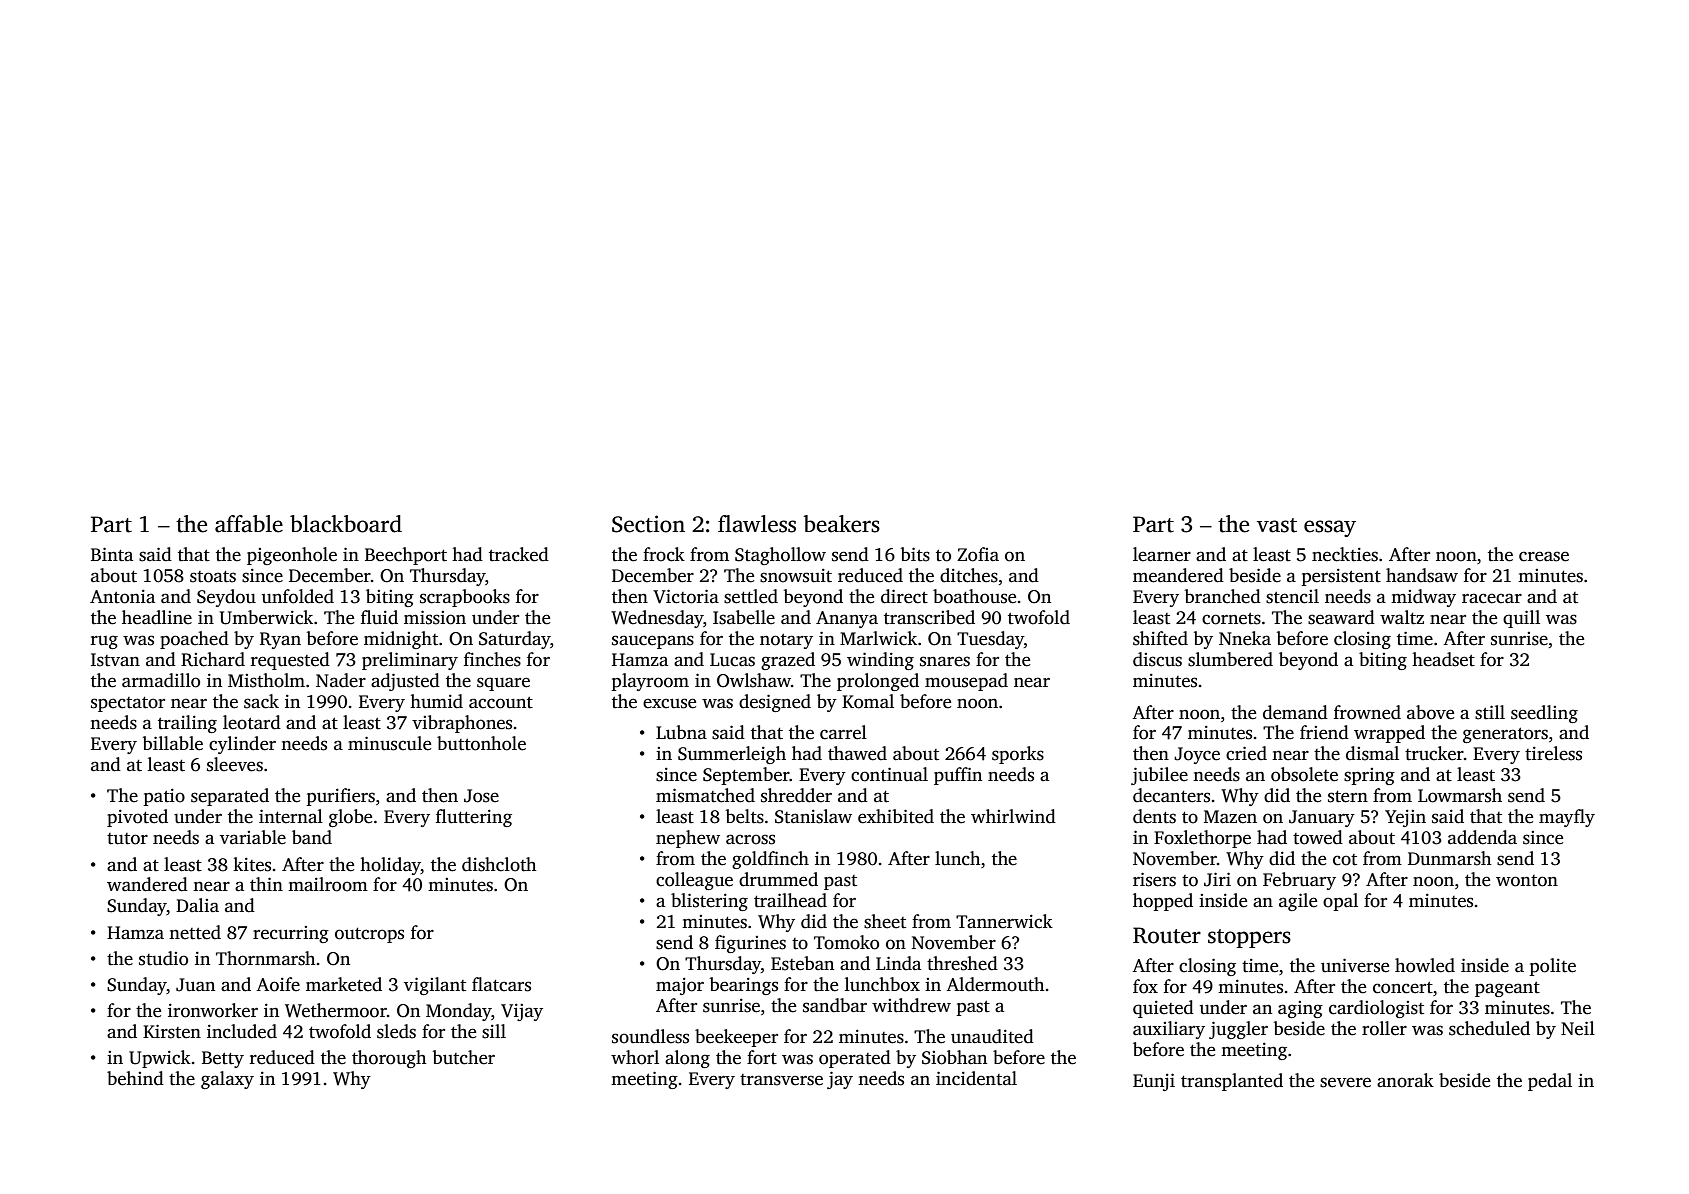 This screenshot has height=1194, width=1689. What do you see at coordinates (1544, 556) in the screenshot?
I see `crease` at bounding box center [1544, 556].
